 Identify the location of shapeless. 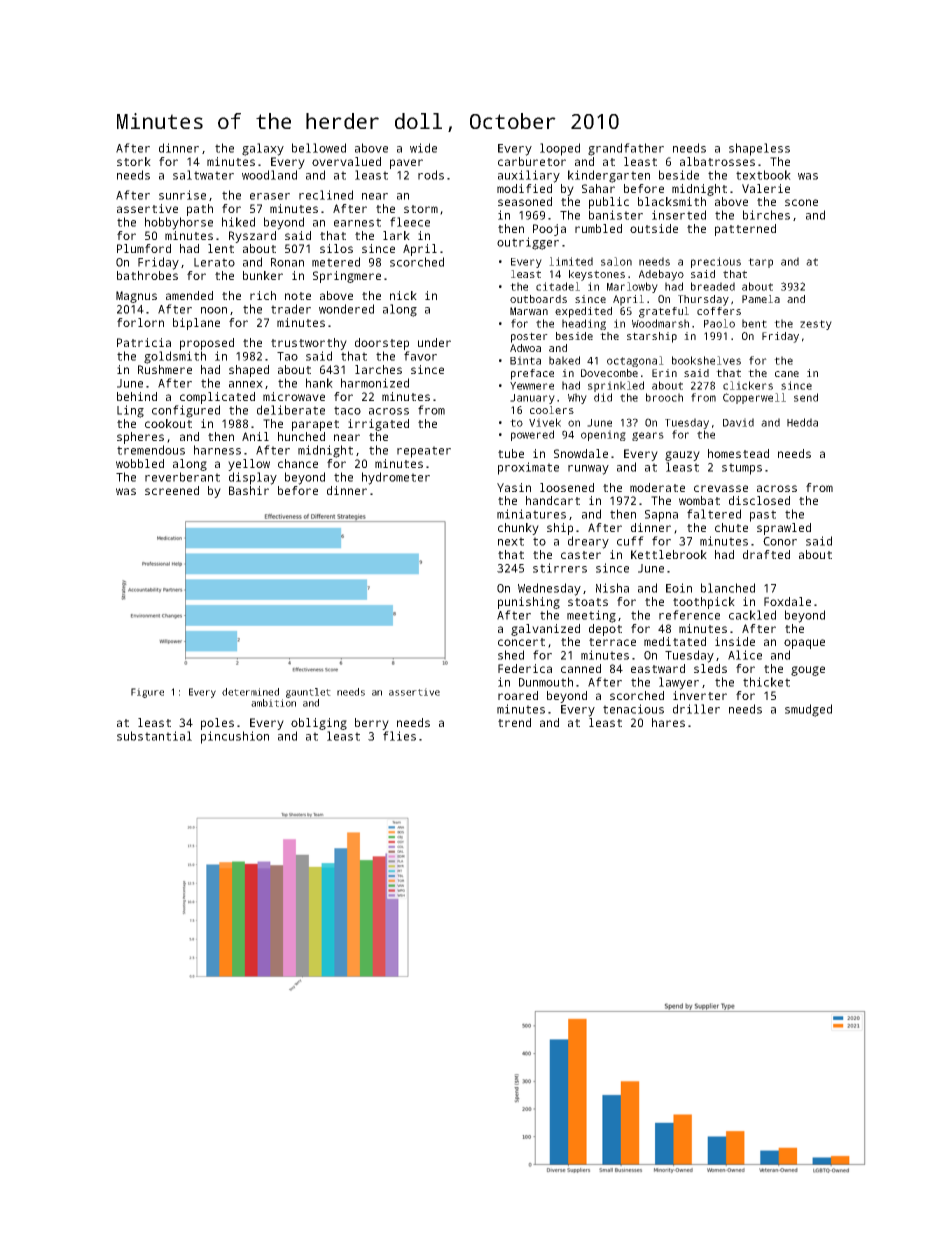
(759, 149).
